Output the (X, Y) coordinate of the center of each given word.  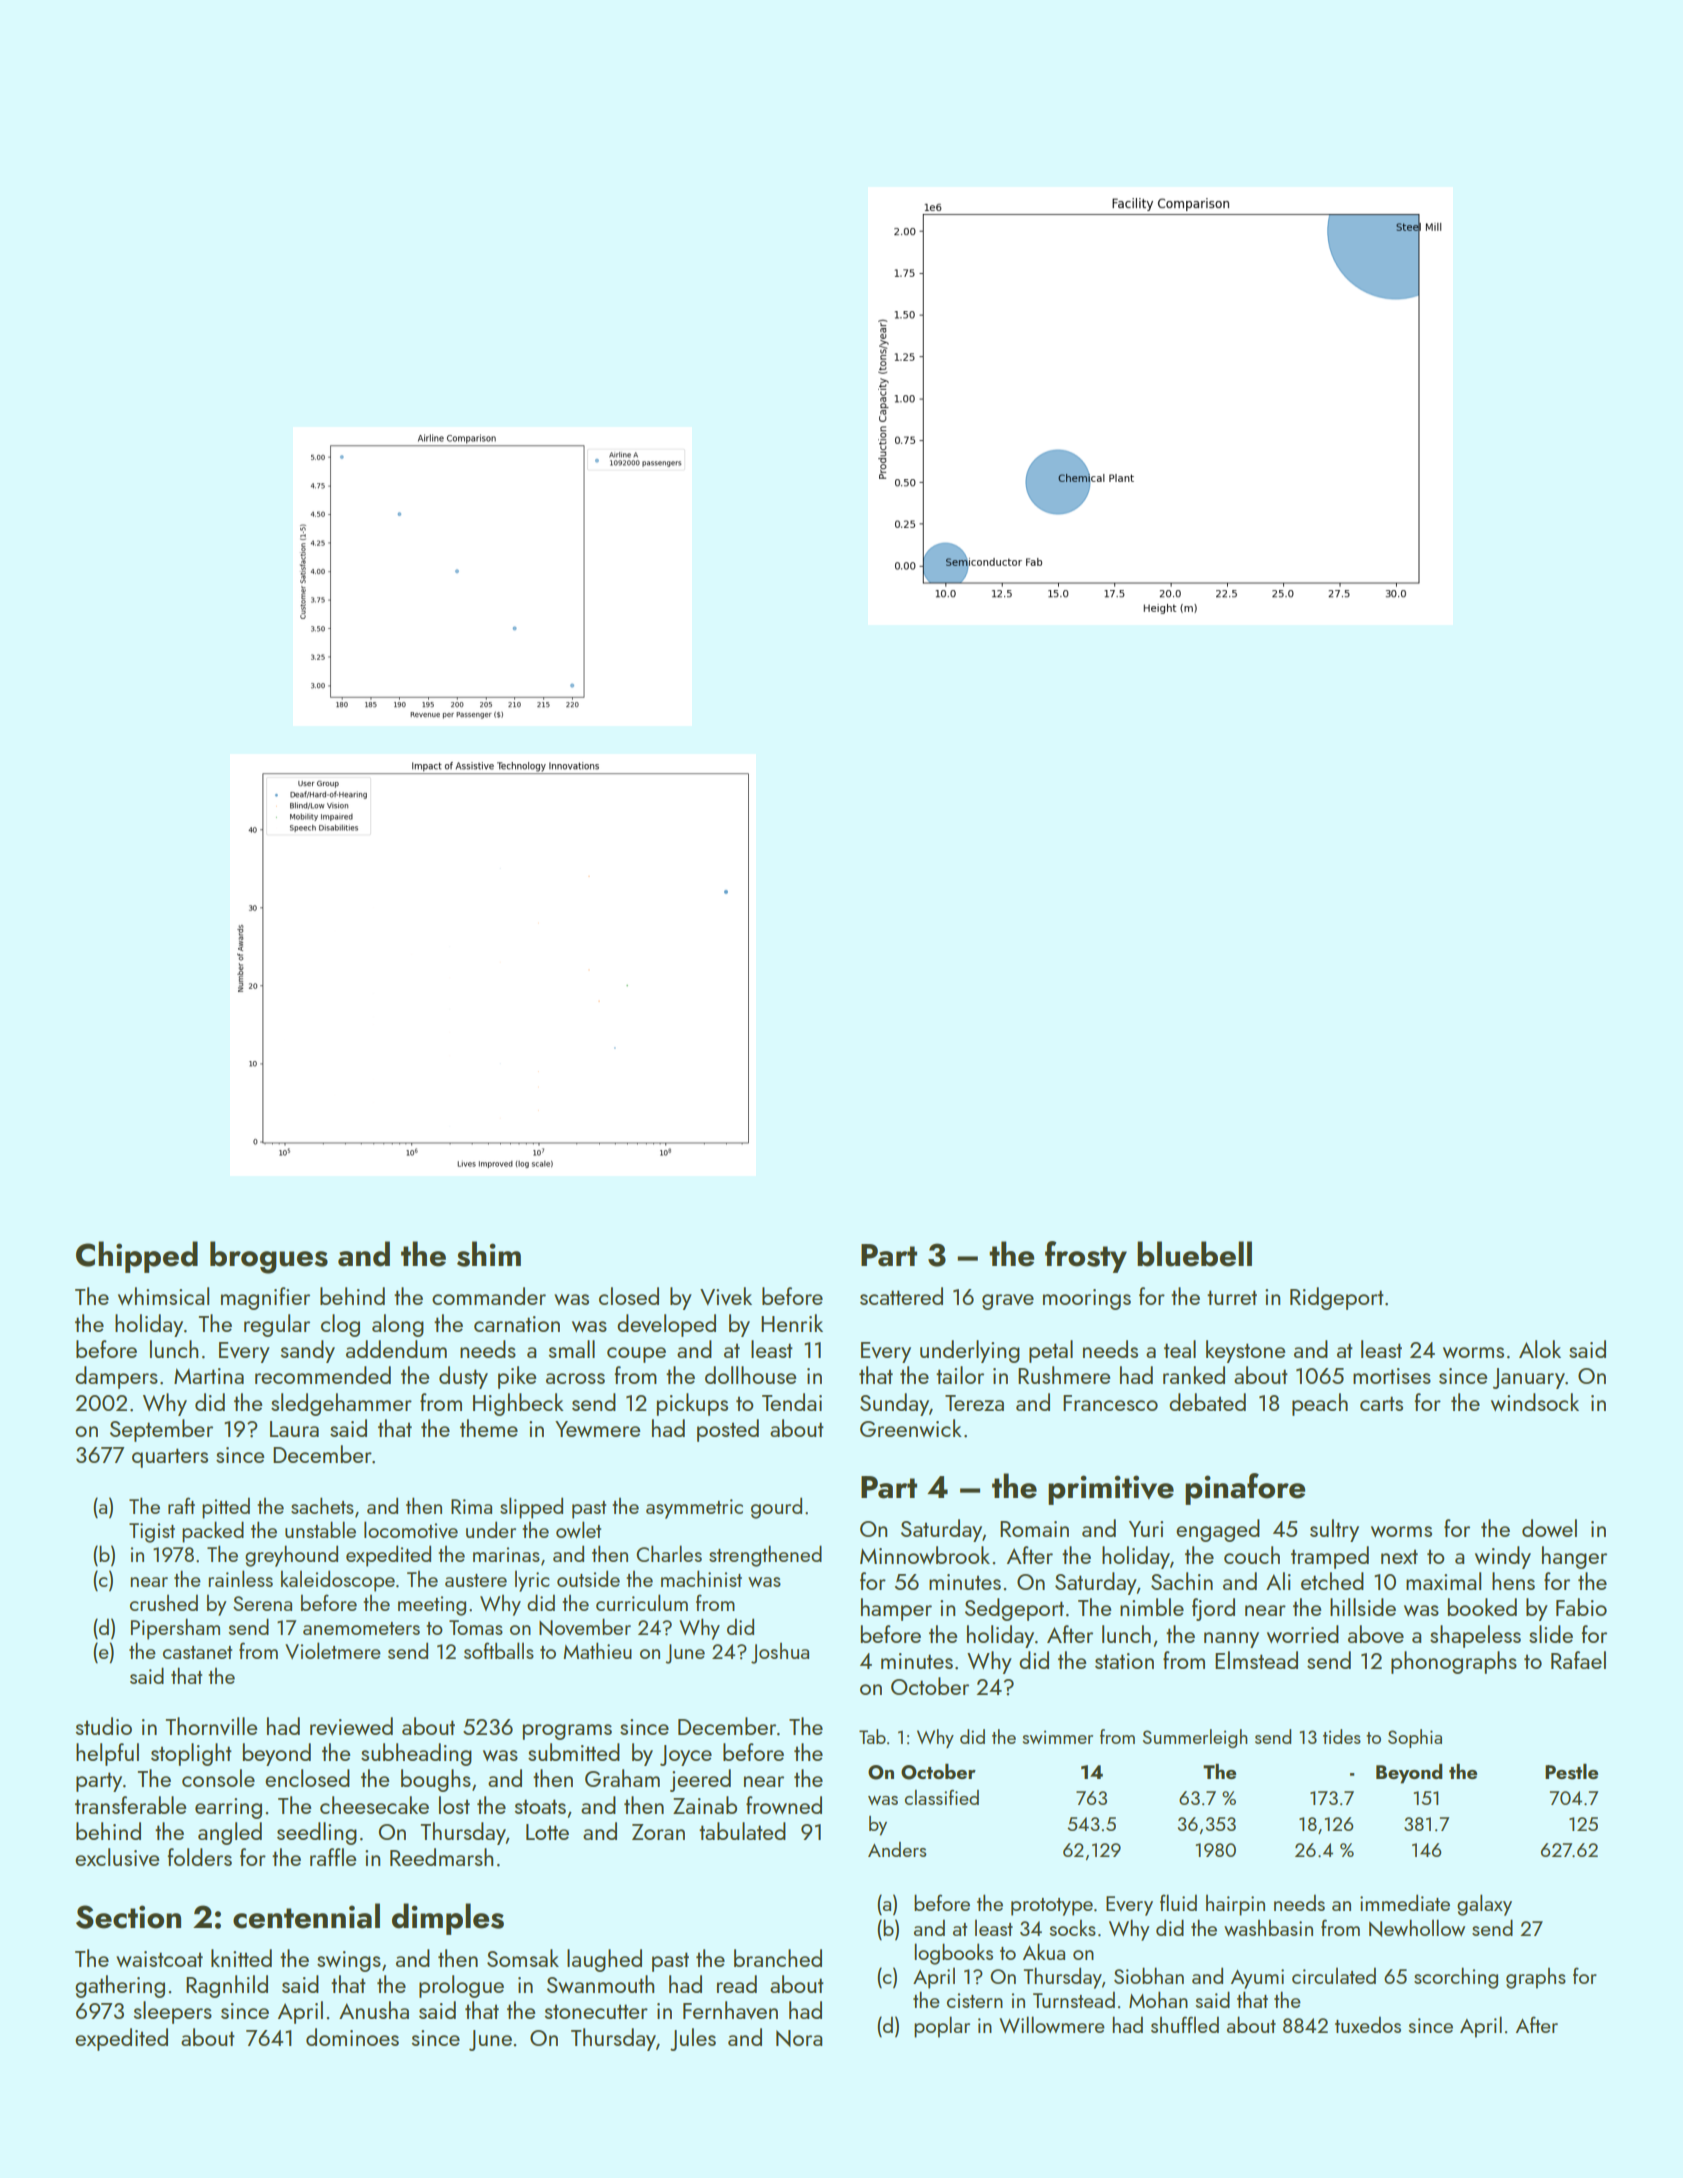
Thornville (211, 1726)
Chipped (137, 1257)
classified (942, 1797)
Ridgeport (1337, 1298)
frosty (1086, 1257)
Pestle (1571, 1772)
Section (128, 1917)
